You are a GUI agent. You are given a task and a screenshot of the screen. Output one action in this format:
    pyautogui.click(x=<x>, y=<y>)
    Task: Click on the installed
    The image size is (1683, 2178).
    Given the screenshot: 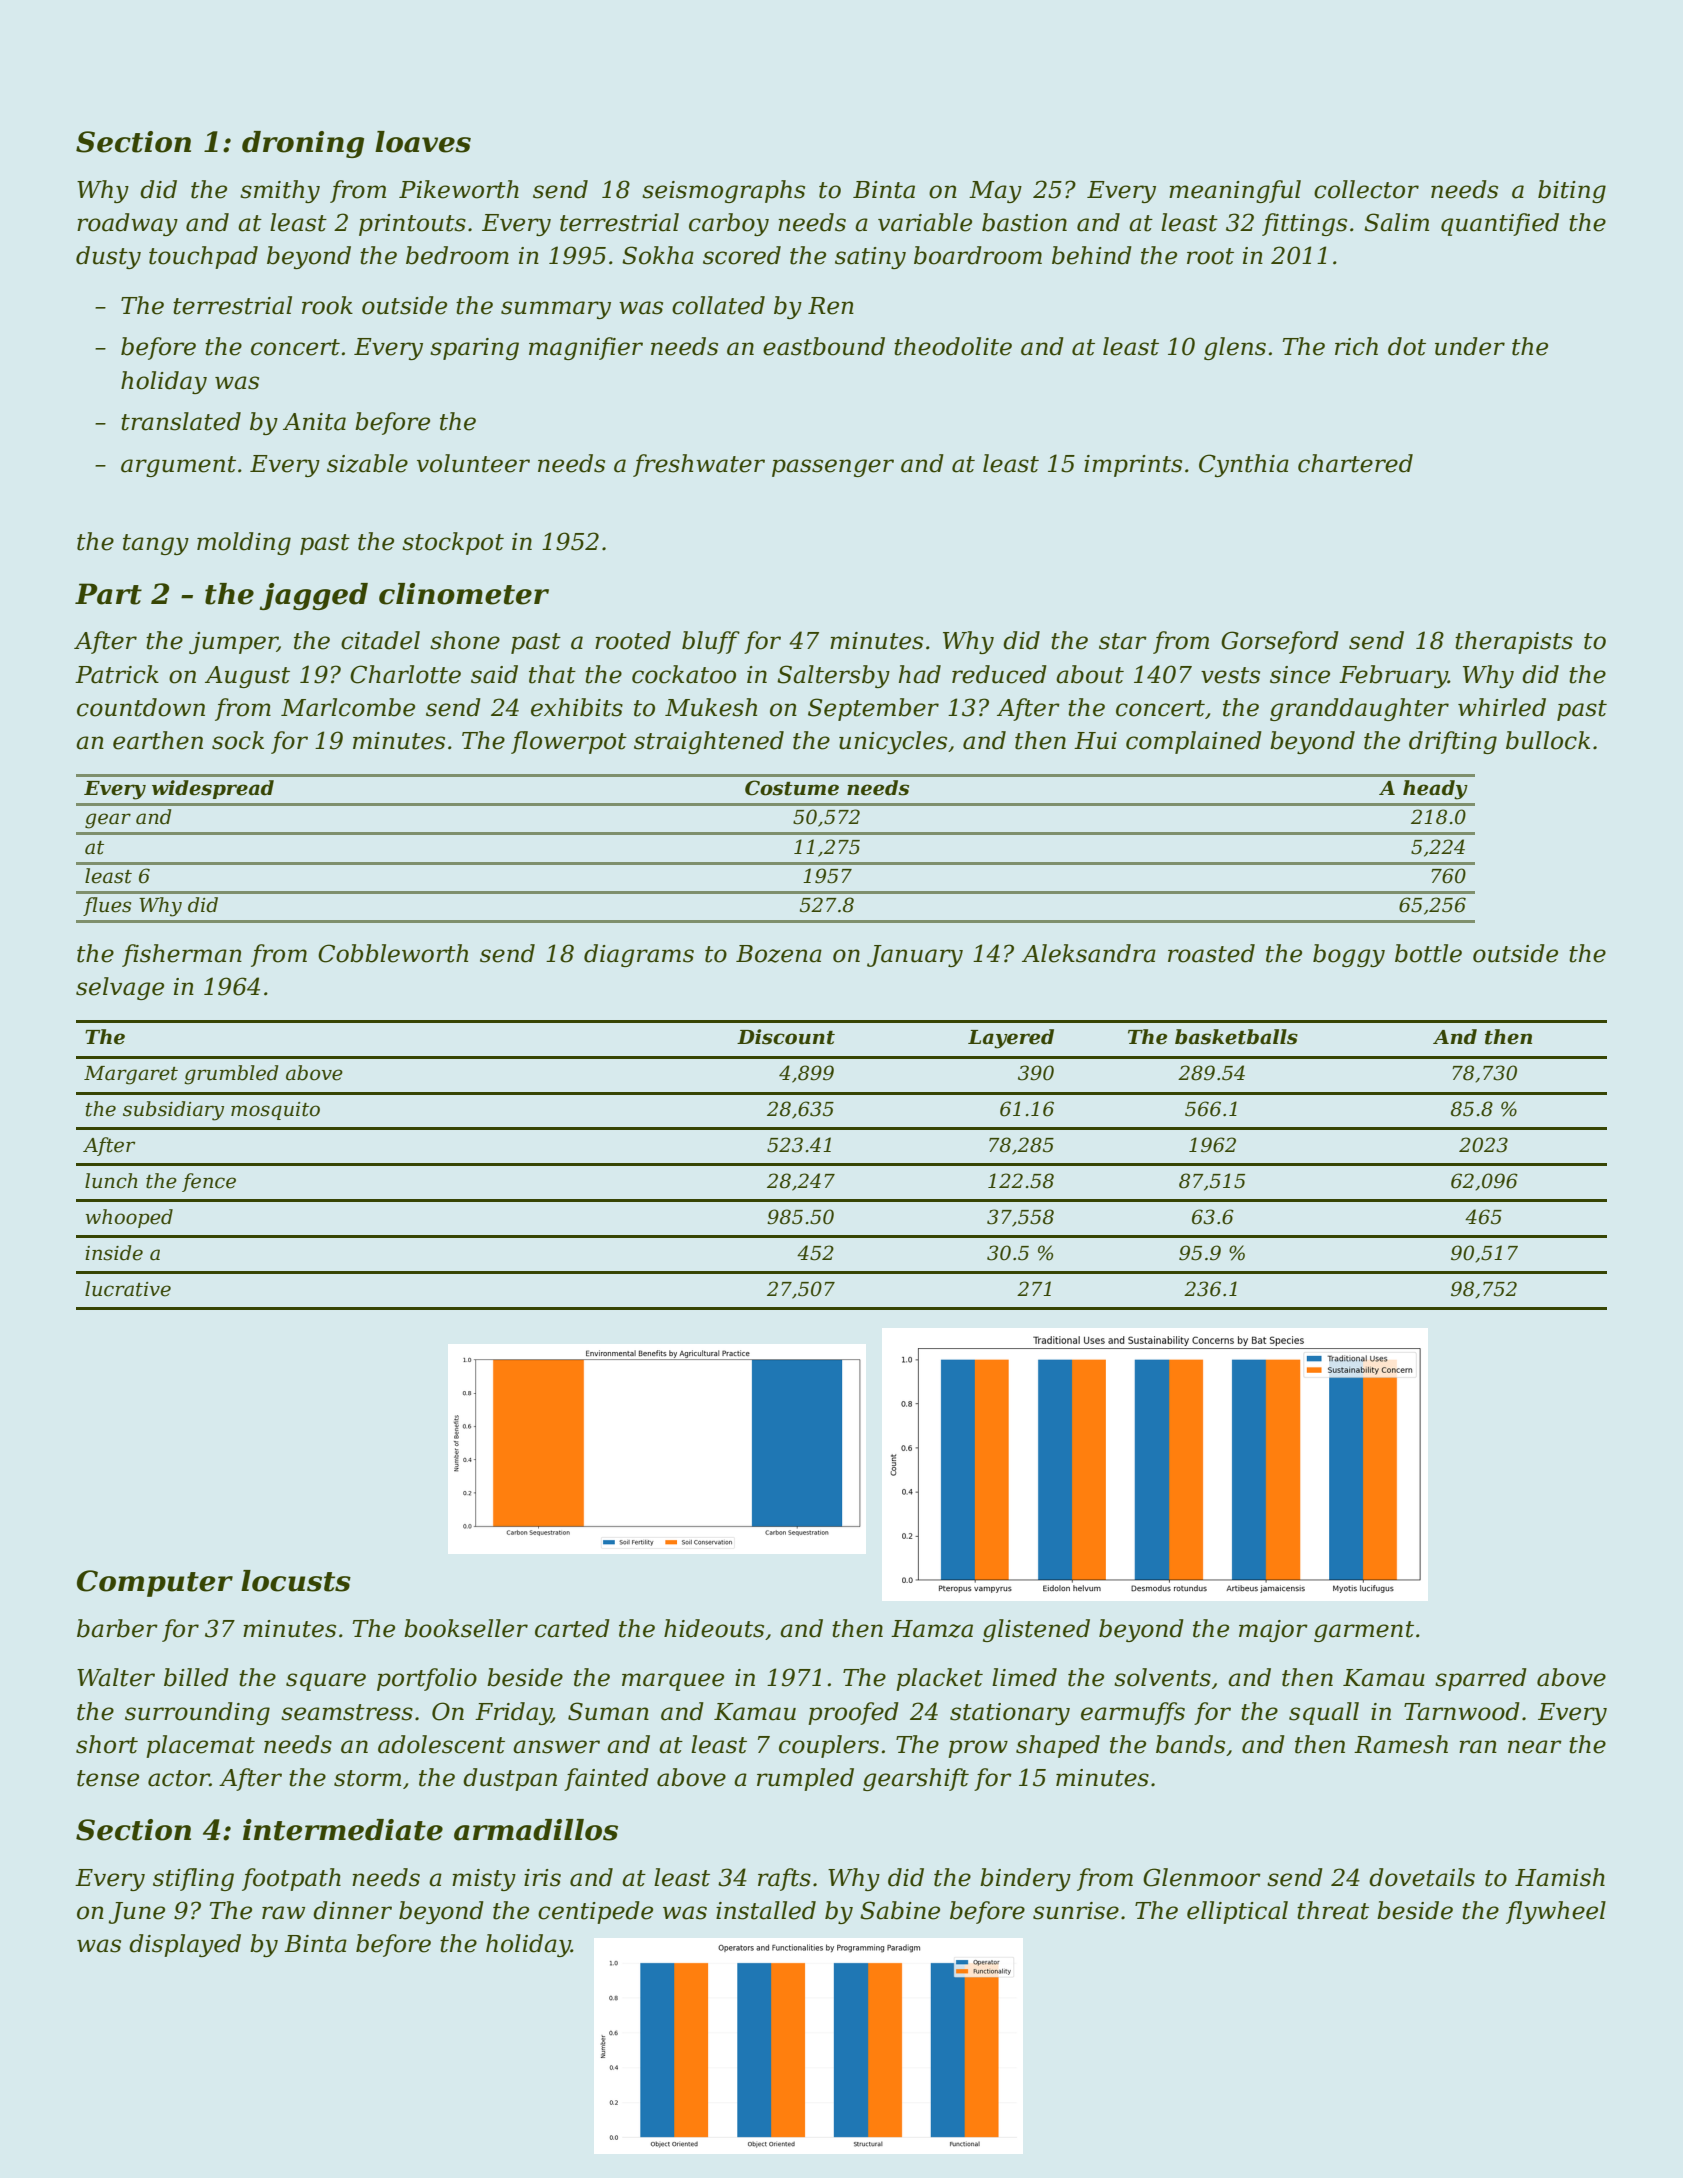 What is the action you would take?
    pyautogui.click(x=766, y=1910)
